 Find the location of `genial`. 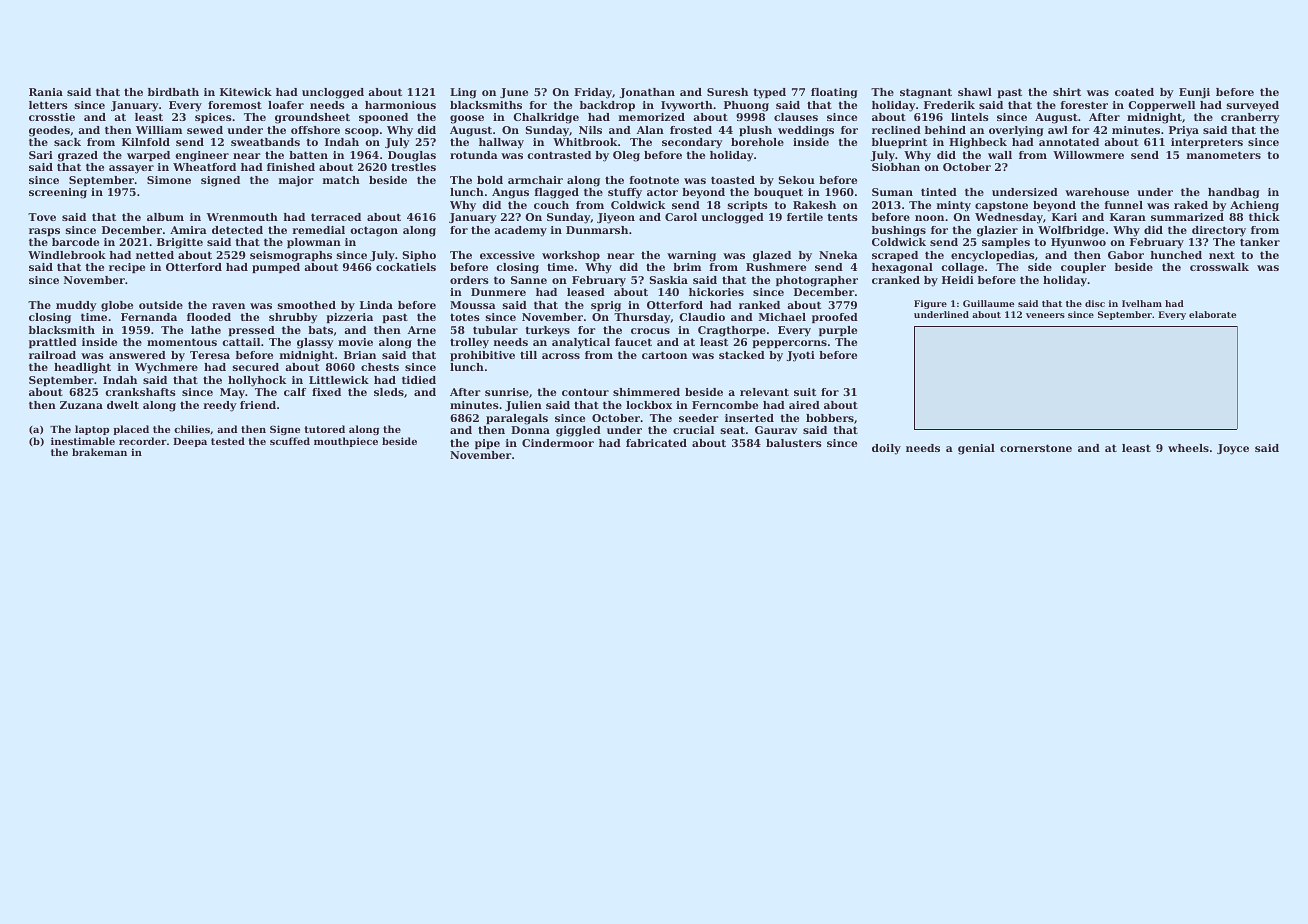

genial is located at coordinates (976, 449).
